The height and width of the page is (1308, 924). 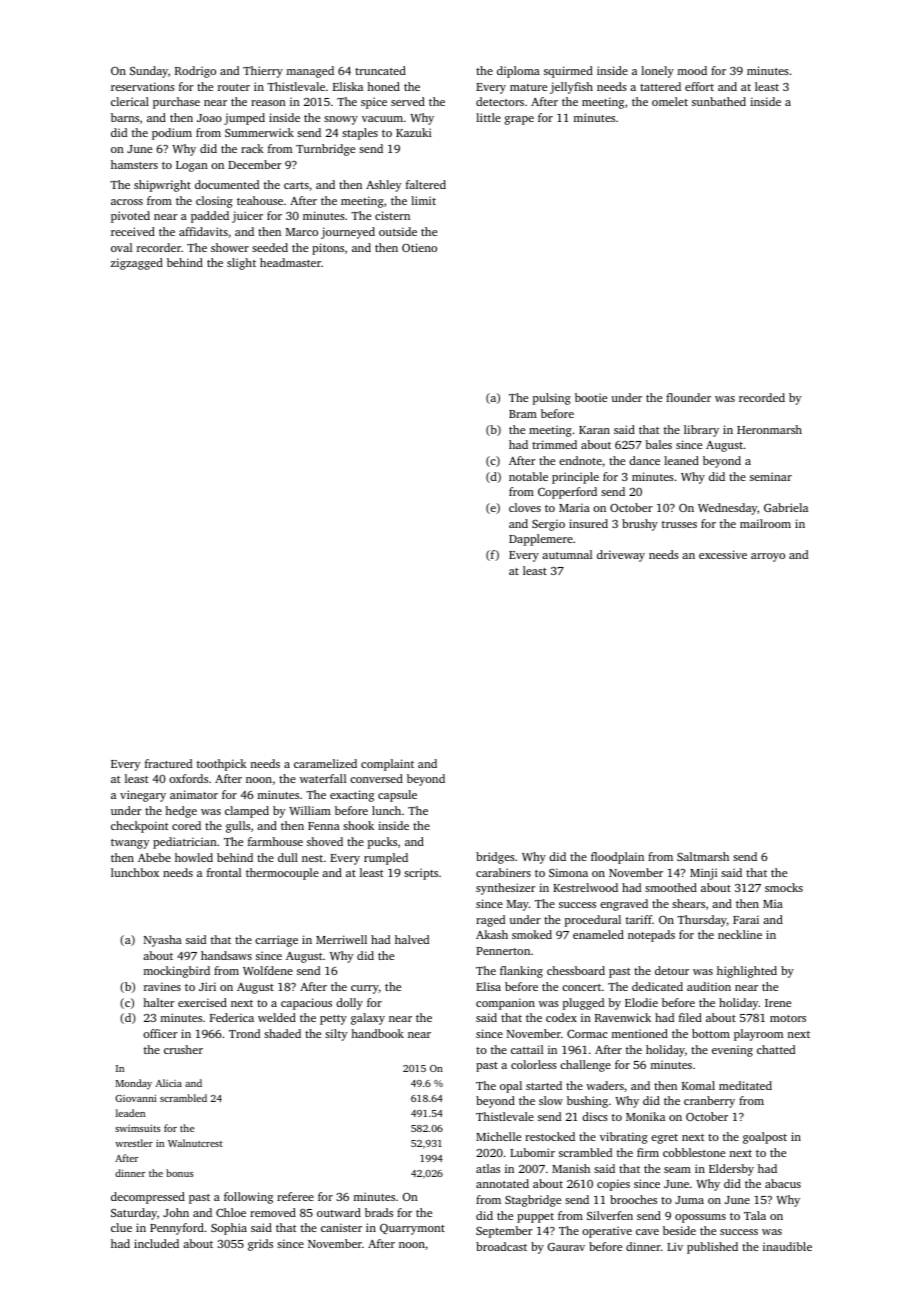 I want to click on Walnutcrest, so click(x=195, y=1143).
